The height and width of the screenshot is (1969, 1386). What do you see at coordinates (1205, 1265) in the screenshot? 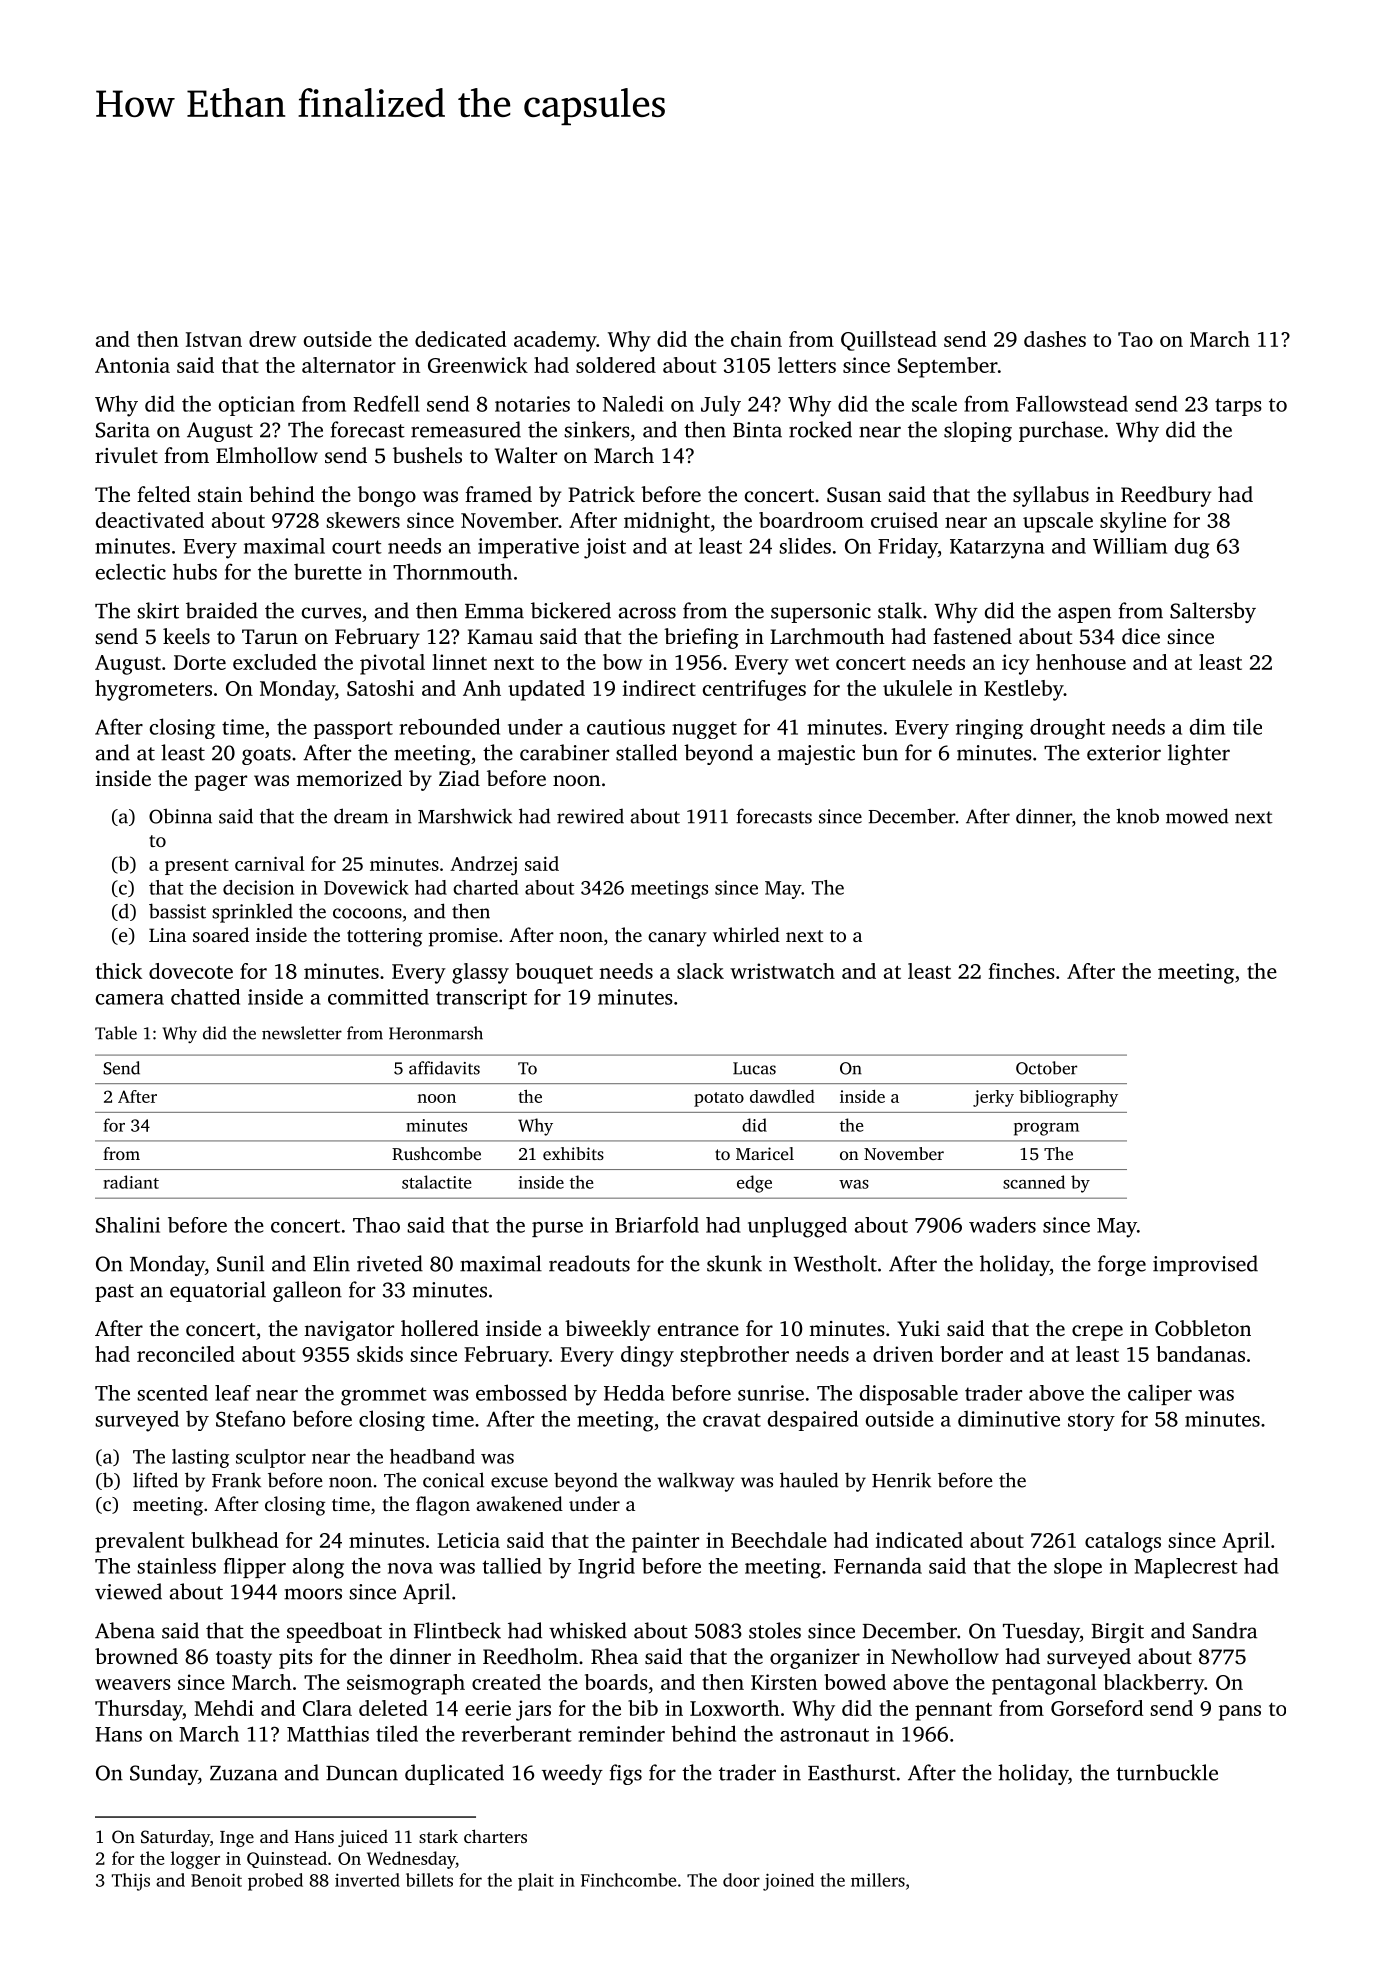
I see `improvised` at bounding box center [1205, 1265].
